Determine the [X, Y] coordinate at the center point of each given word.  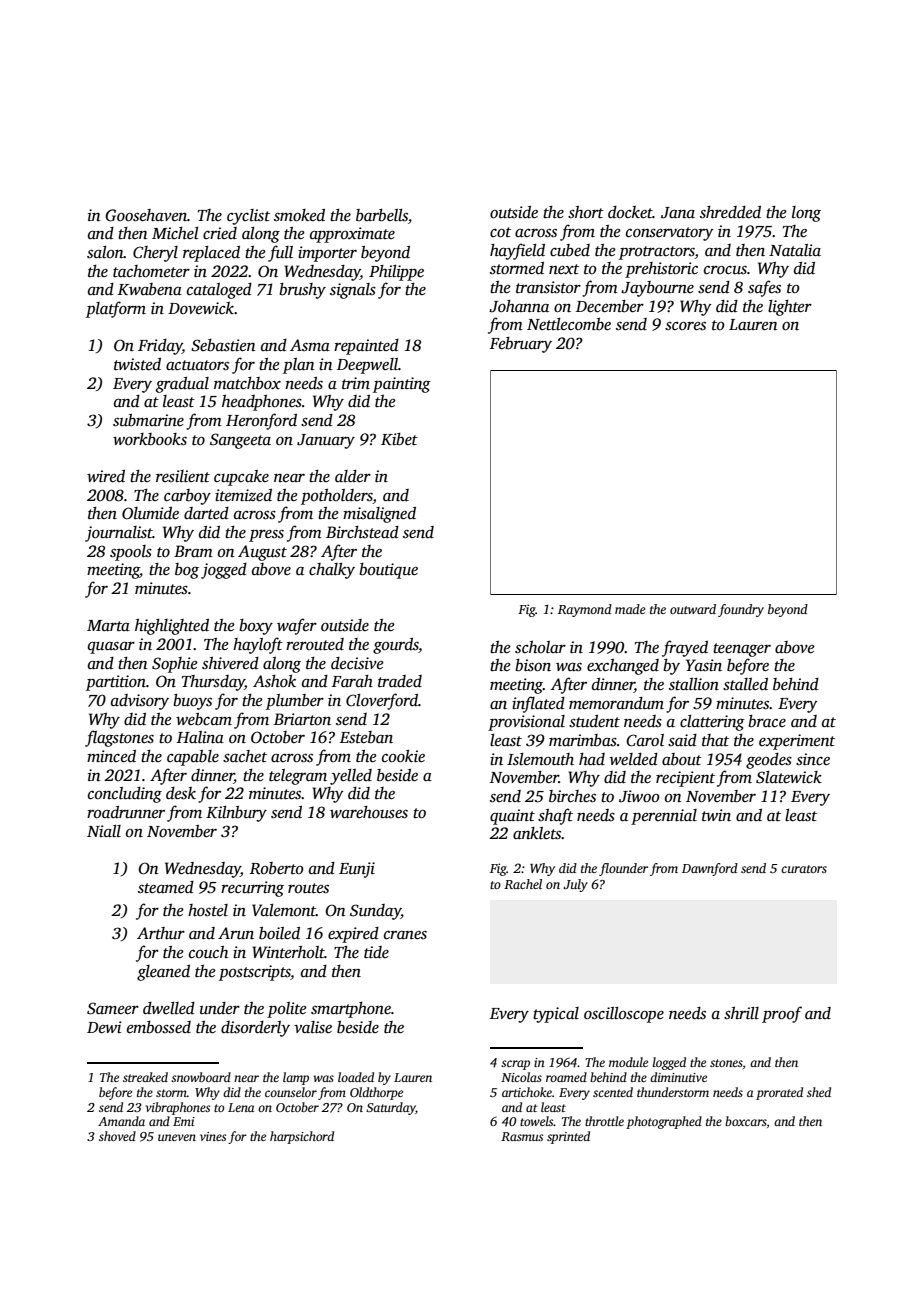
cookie [403, 756]
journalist [119, 534]
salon [105, 252]
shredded [730, 212]
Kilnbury [236, 814]
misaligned [379, 515]
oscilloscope [624, 1015]
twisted [137, 364]
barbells [382, 215]
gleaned [163, 973]
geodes [769, 761]
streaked [145, 1077]
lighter [790, 308]
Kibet [399, 439]
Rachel [523, 884]
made [630, 609]
